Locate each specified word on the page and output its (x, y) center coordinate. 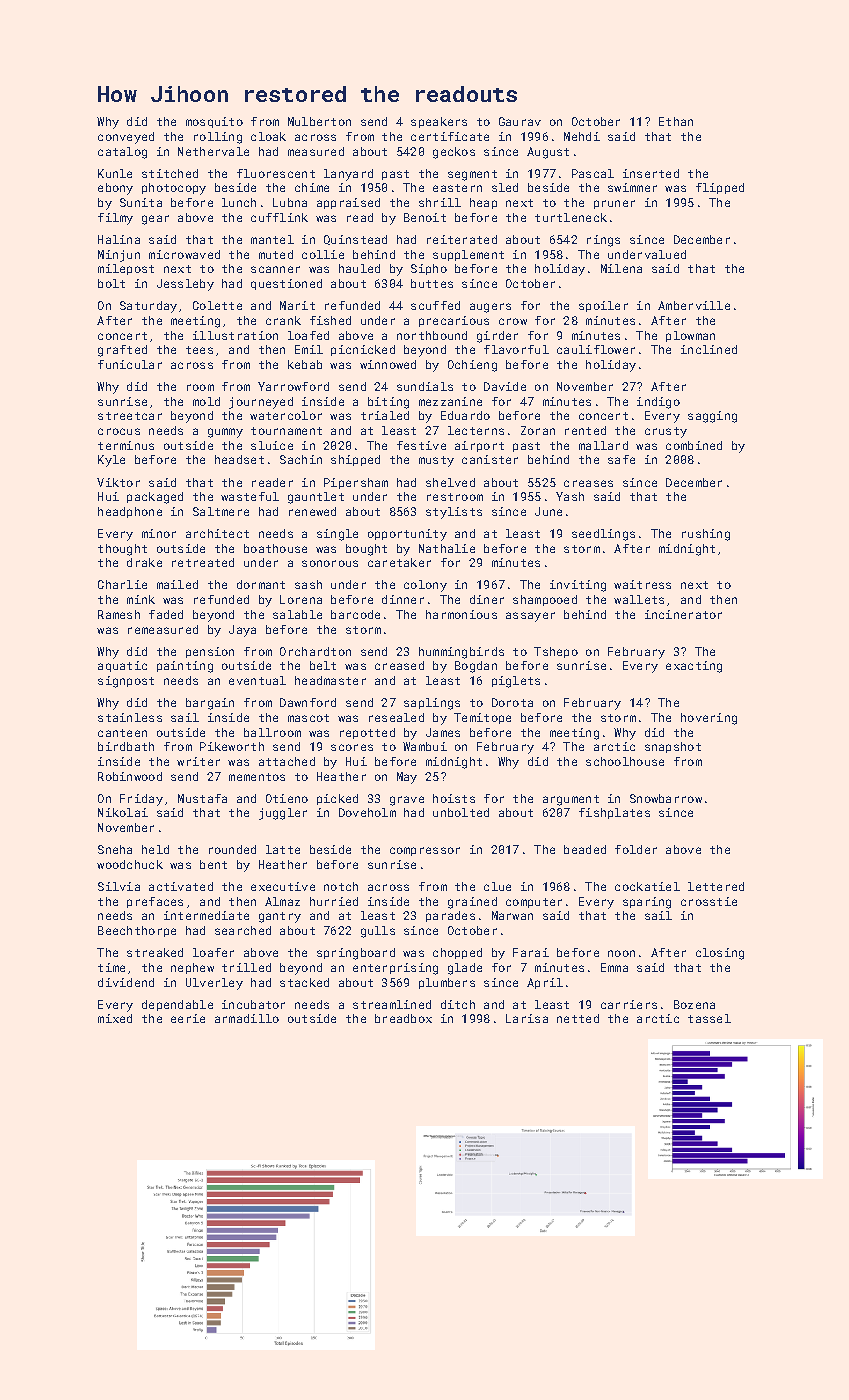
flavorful (516, 349)
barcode (355, 614)
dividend (126, 982)
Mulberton (319, 121)
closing (720, 954)
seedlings (603, 535)
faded (166, 614)
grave (407, 801)
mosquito (214, 122)
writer (198, 761)
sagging (712, 417)
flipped (720, 188)
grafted (122, 351)
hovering (709, 719)
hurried (334, 901)
